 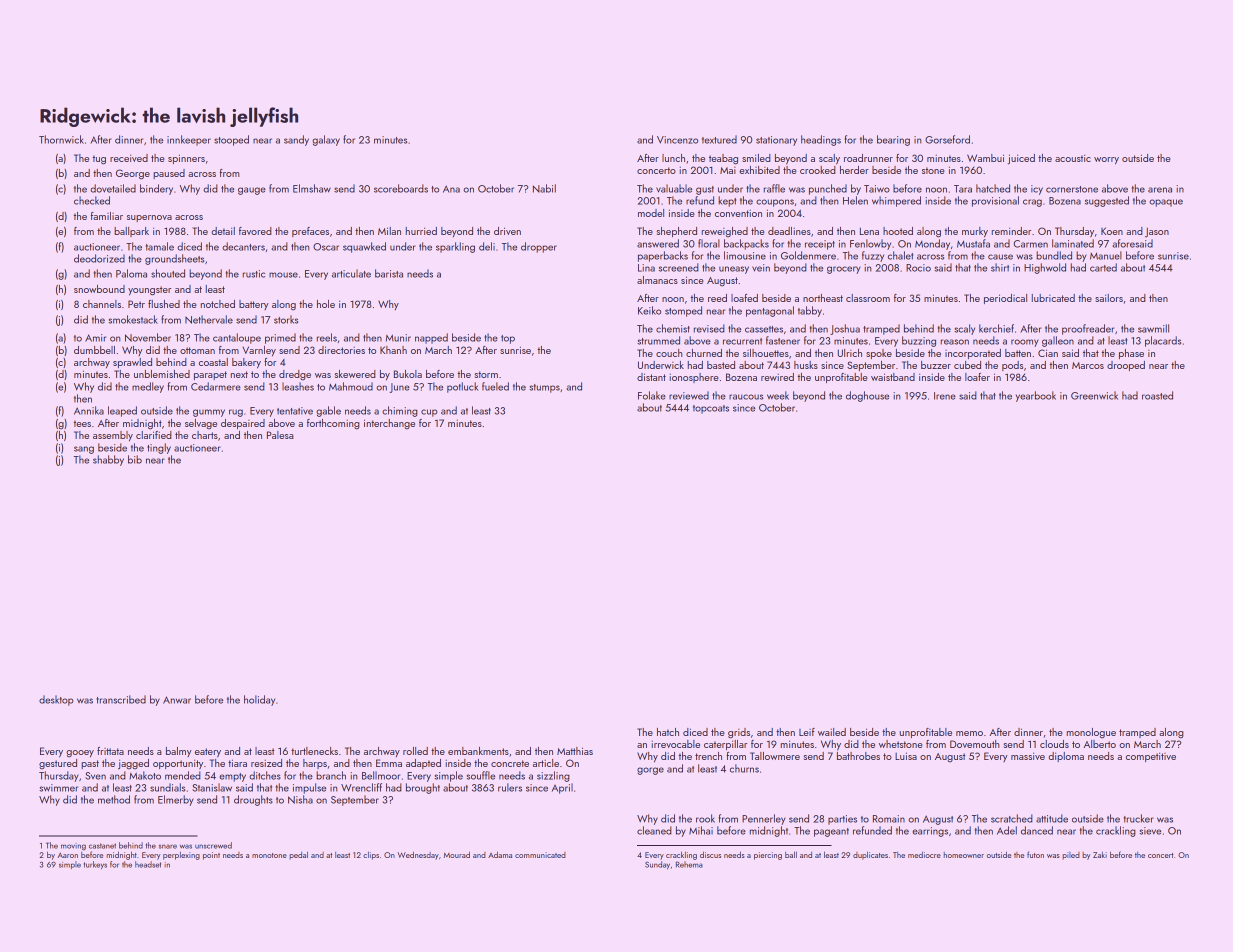 I want to click on channels, so click(x=102, y=304).
